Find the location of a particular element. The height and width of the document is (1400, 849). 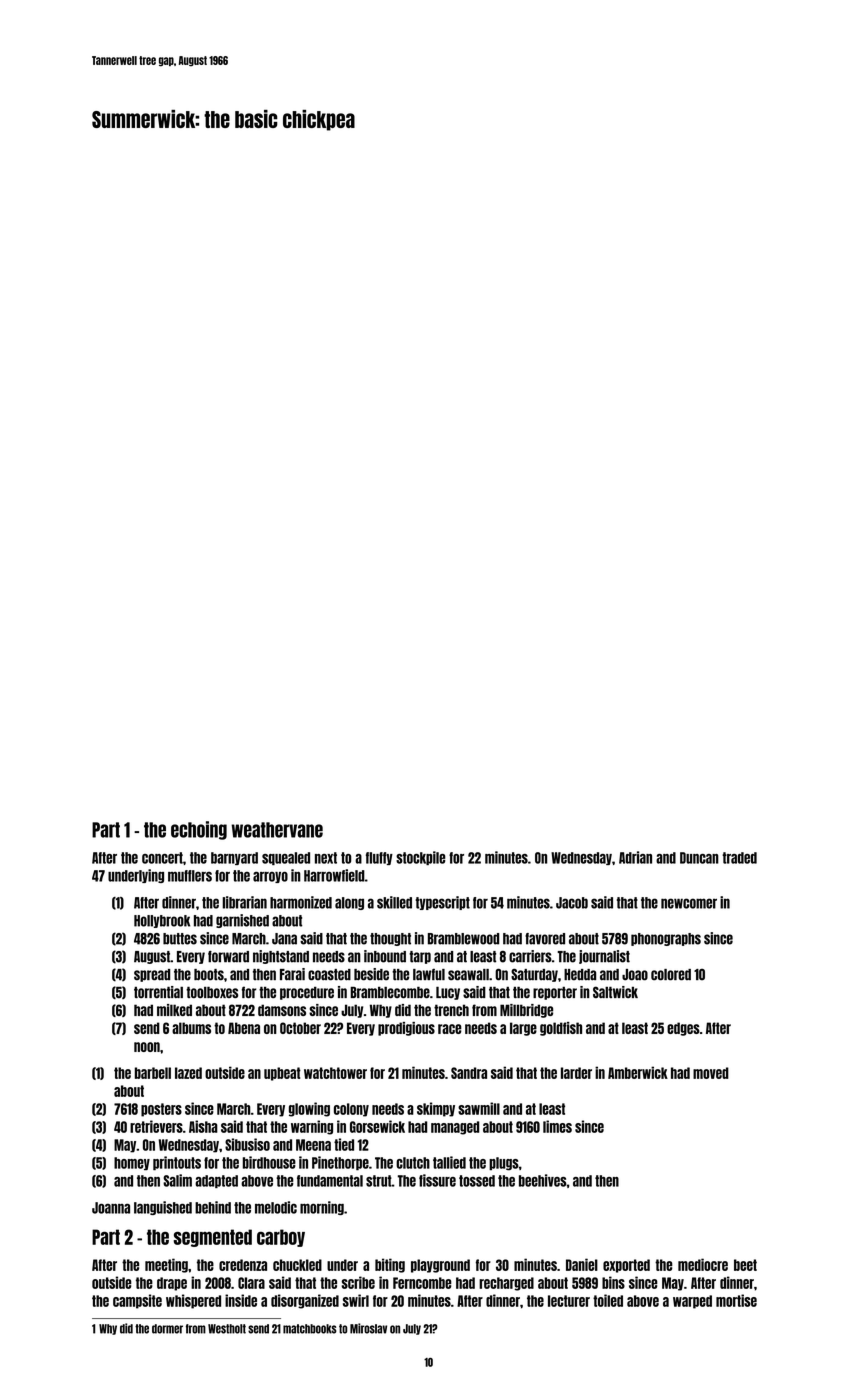

beehives is located at coordinates (543, 1180).
